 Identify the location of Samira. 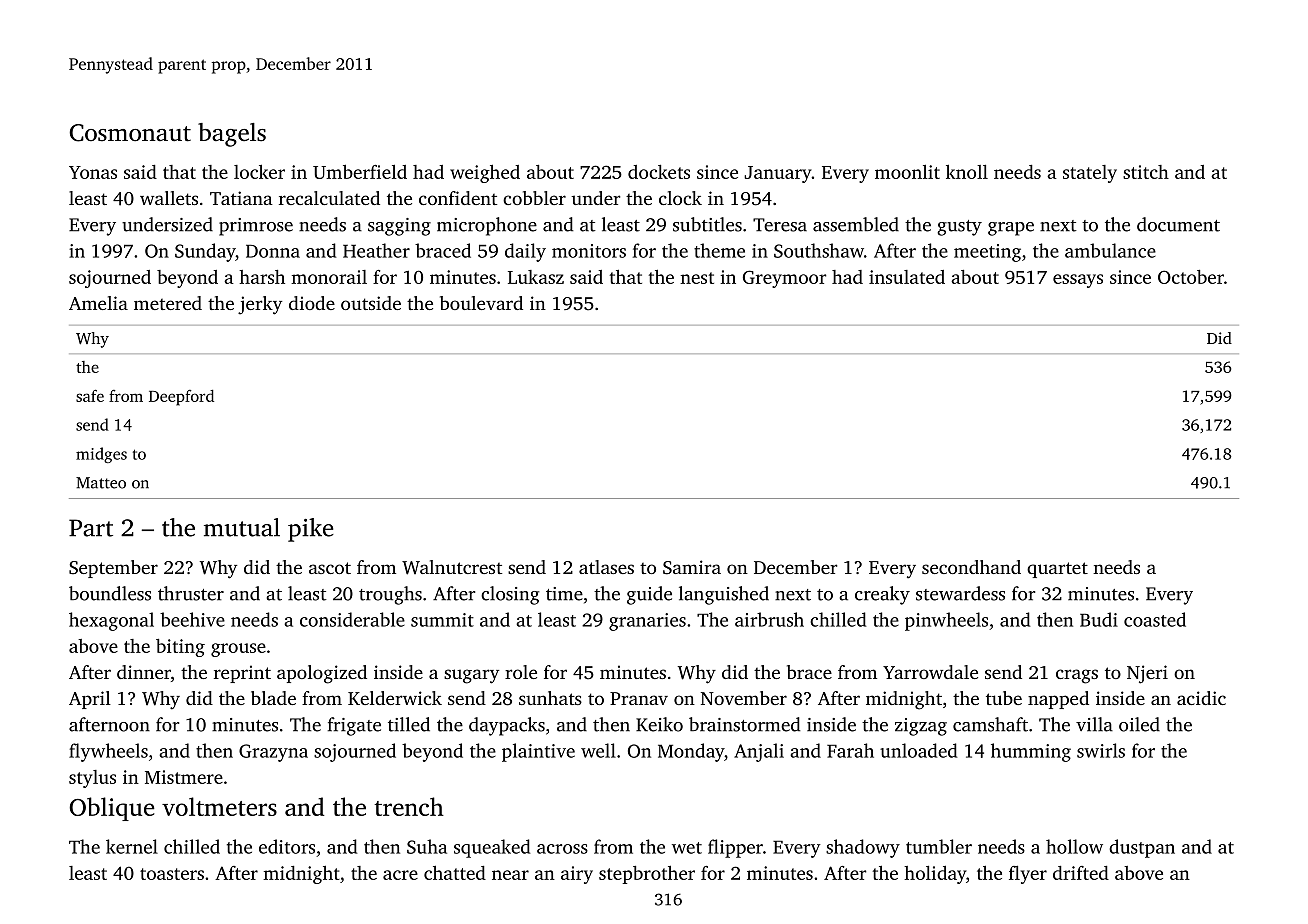
(692, 567).
